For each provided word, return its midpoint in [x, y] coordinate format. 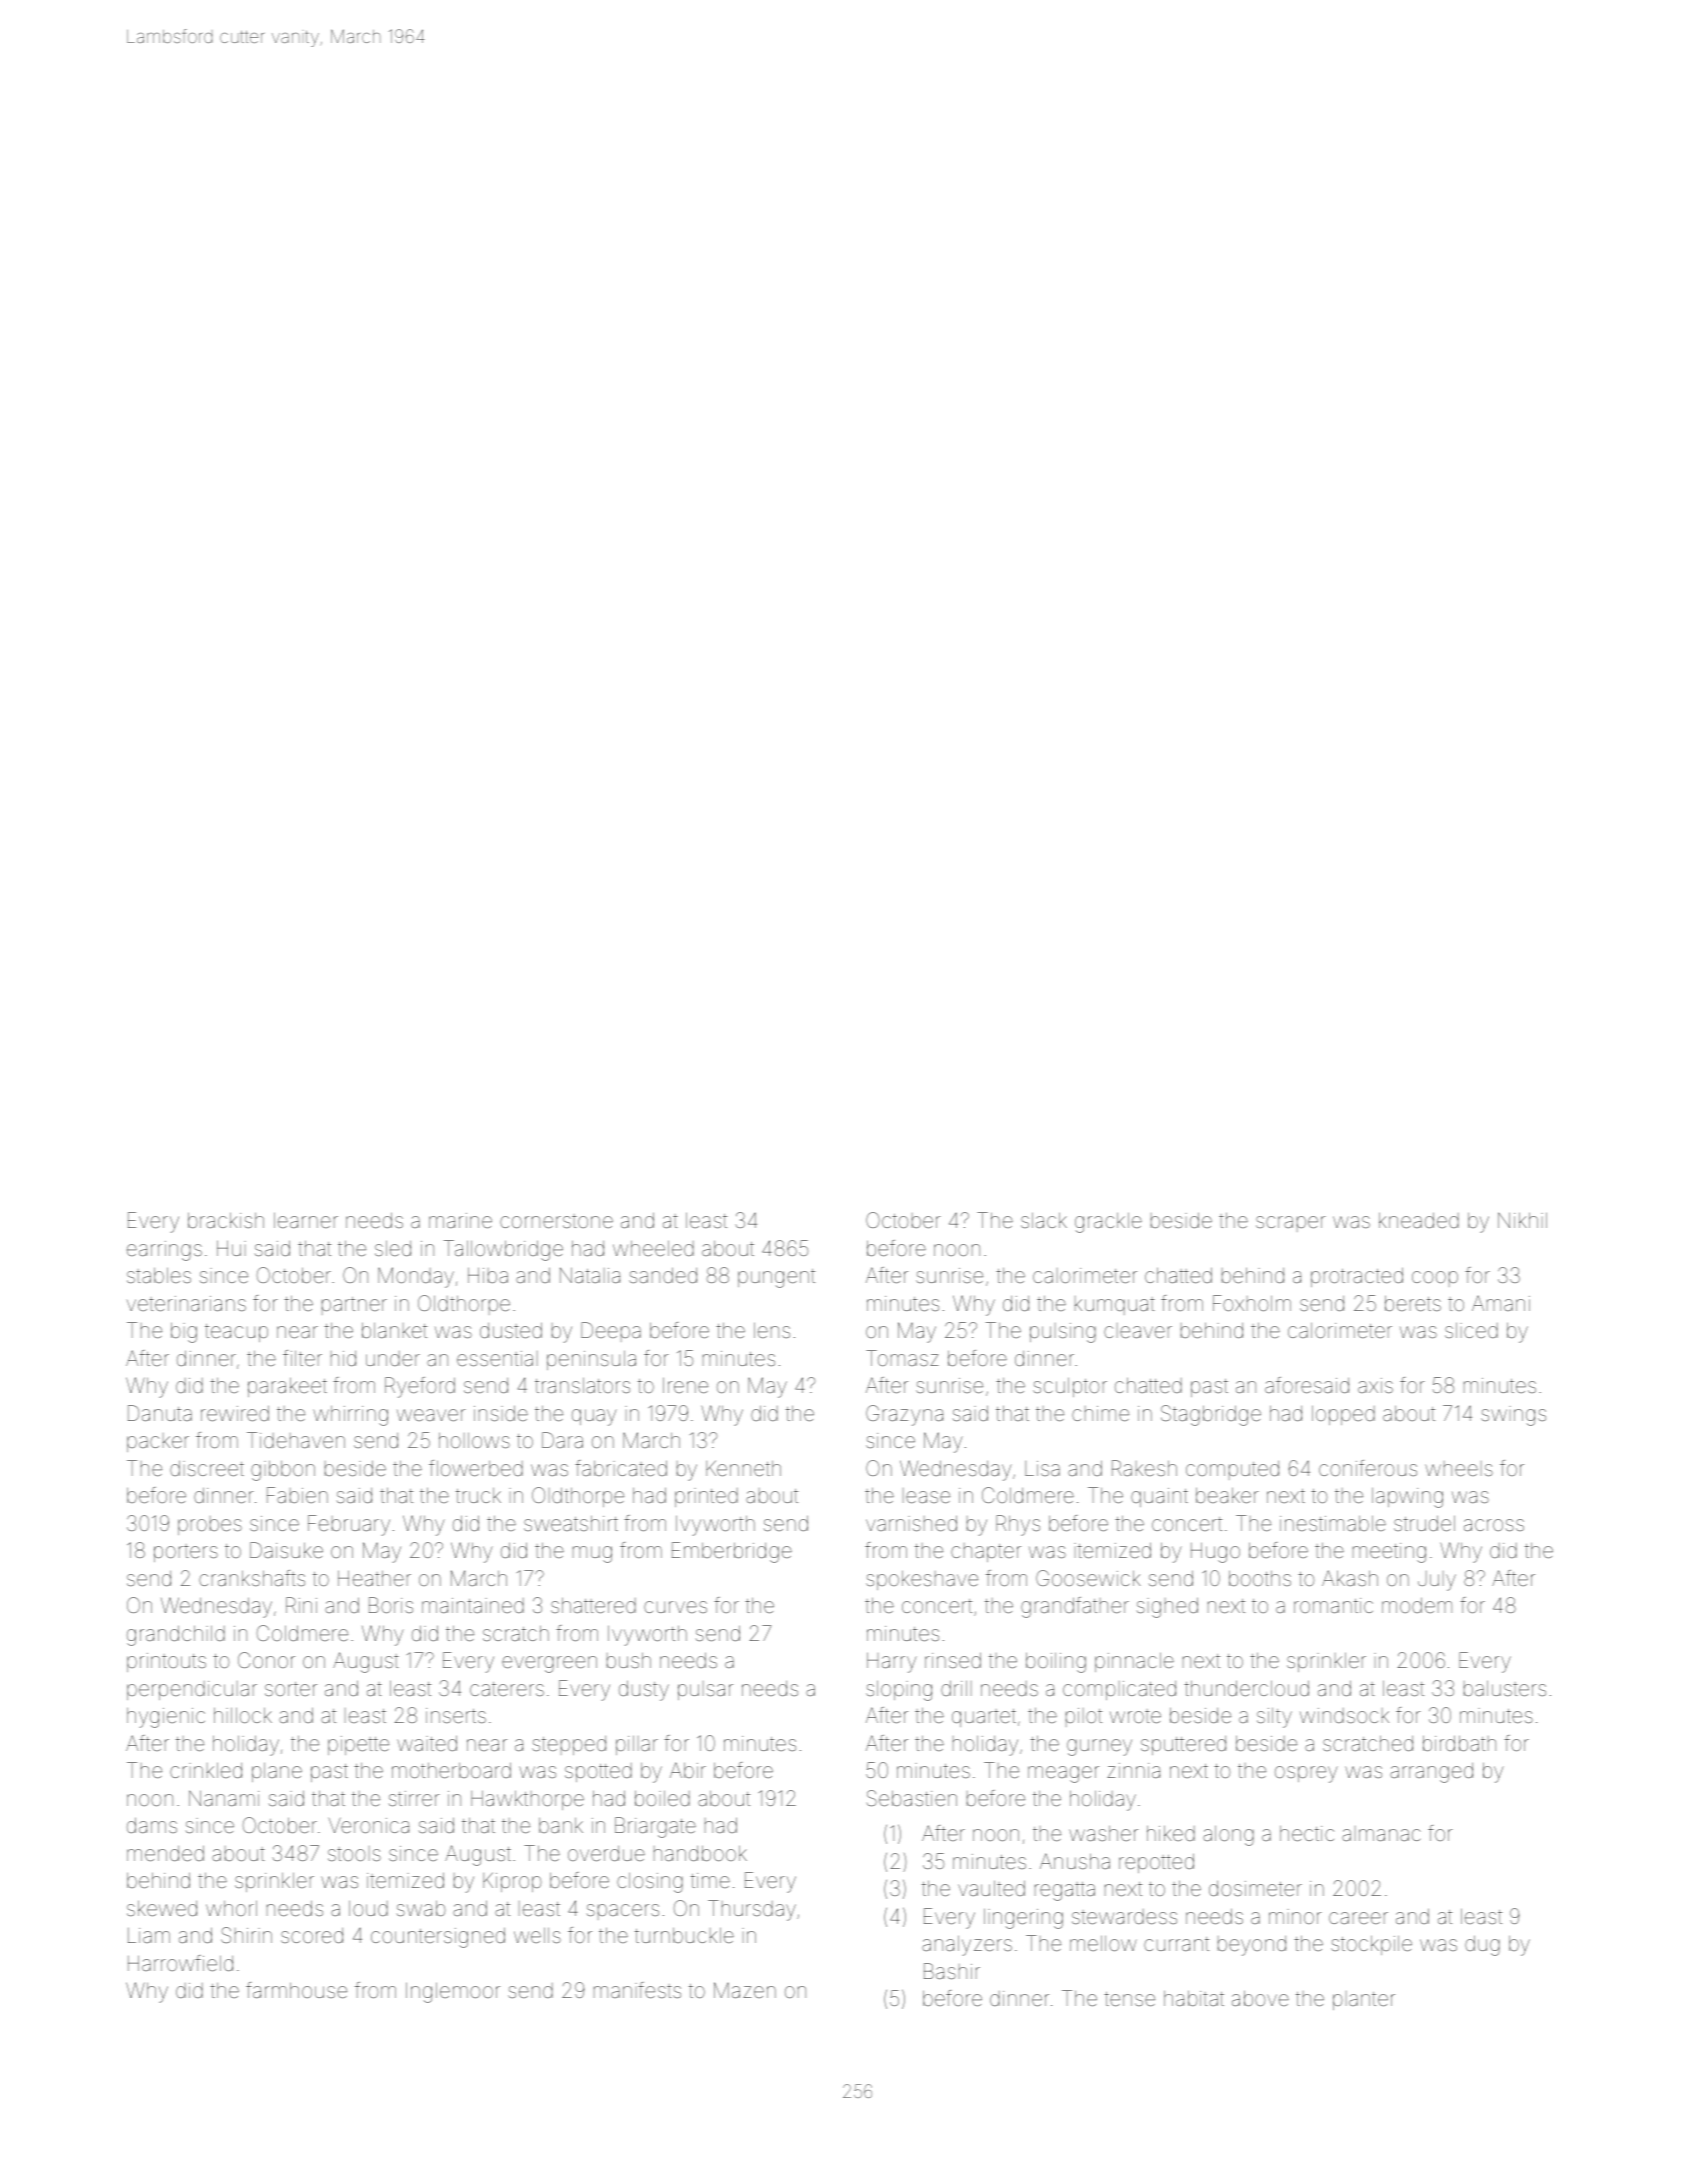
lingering [1023, 1919]
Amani [1501, 1303]
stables [159, 1275]
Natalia [590, 1275]
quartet [984, 1718]
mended [165, 1853]
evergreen [549, 1664]
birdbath [1459, 1743]
